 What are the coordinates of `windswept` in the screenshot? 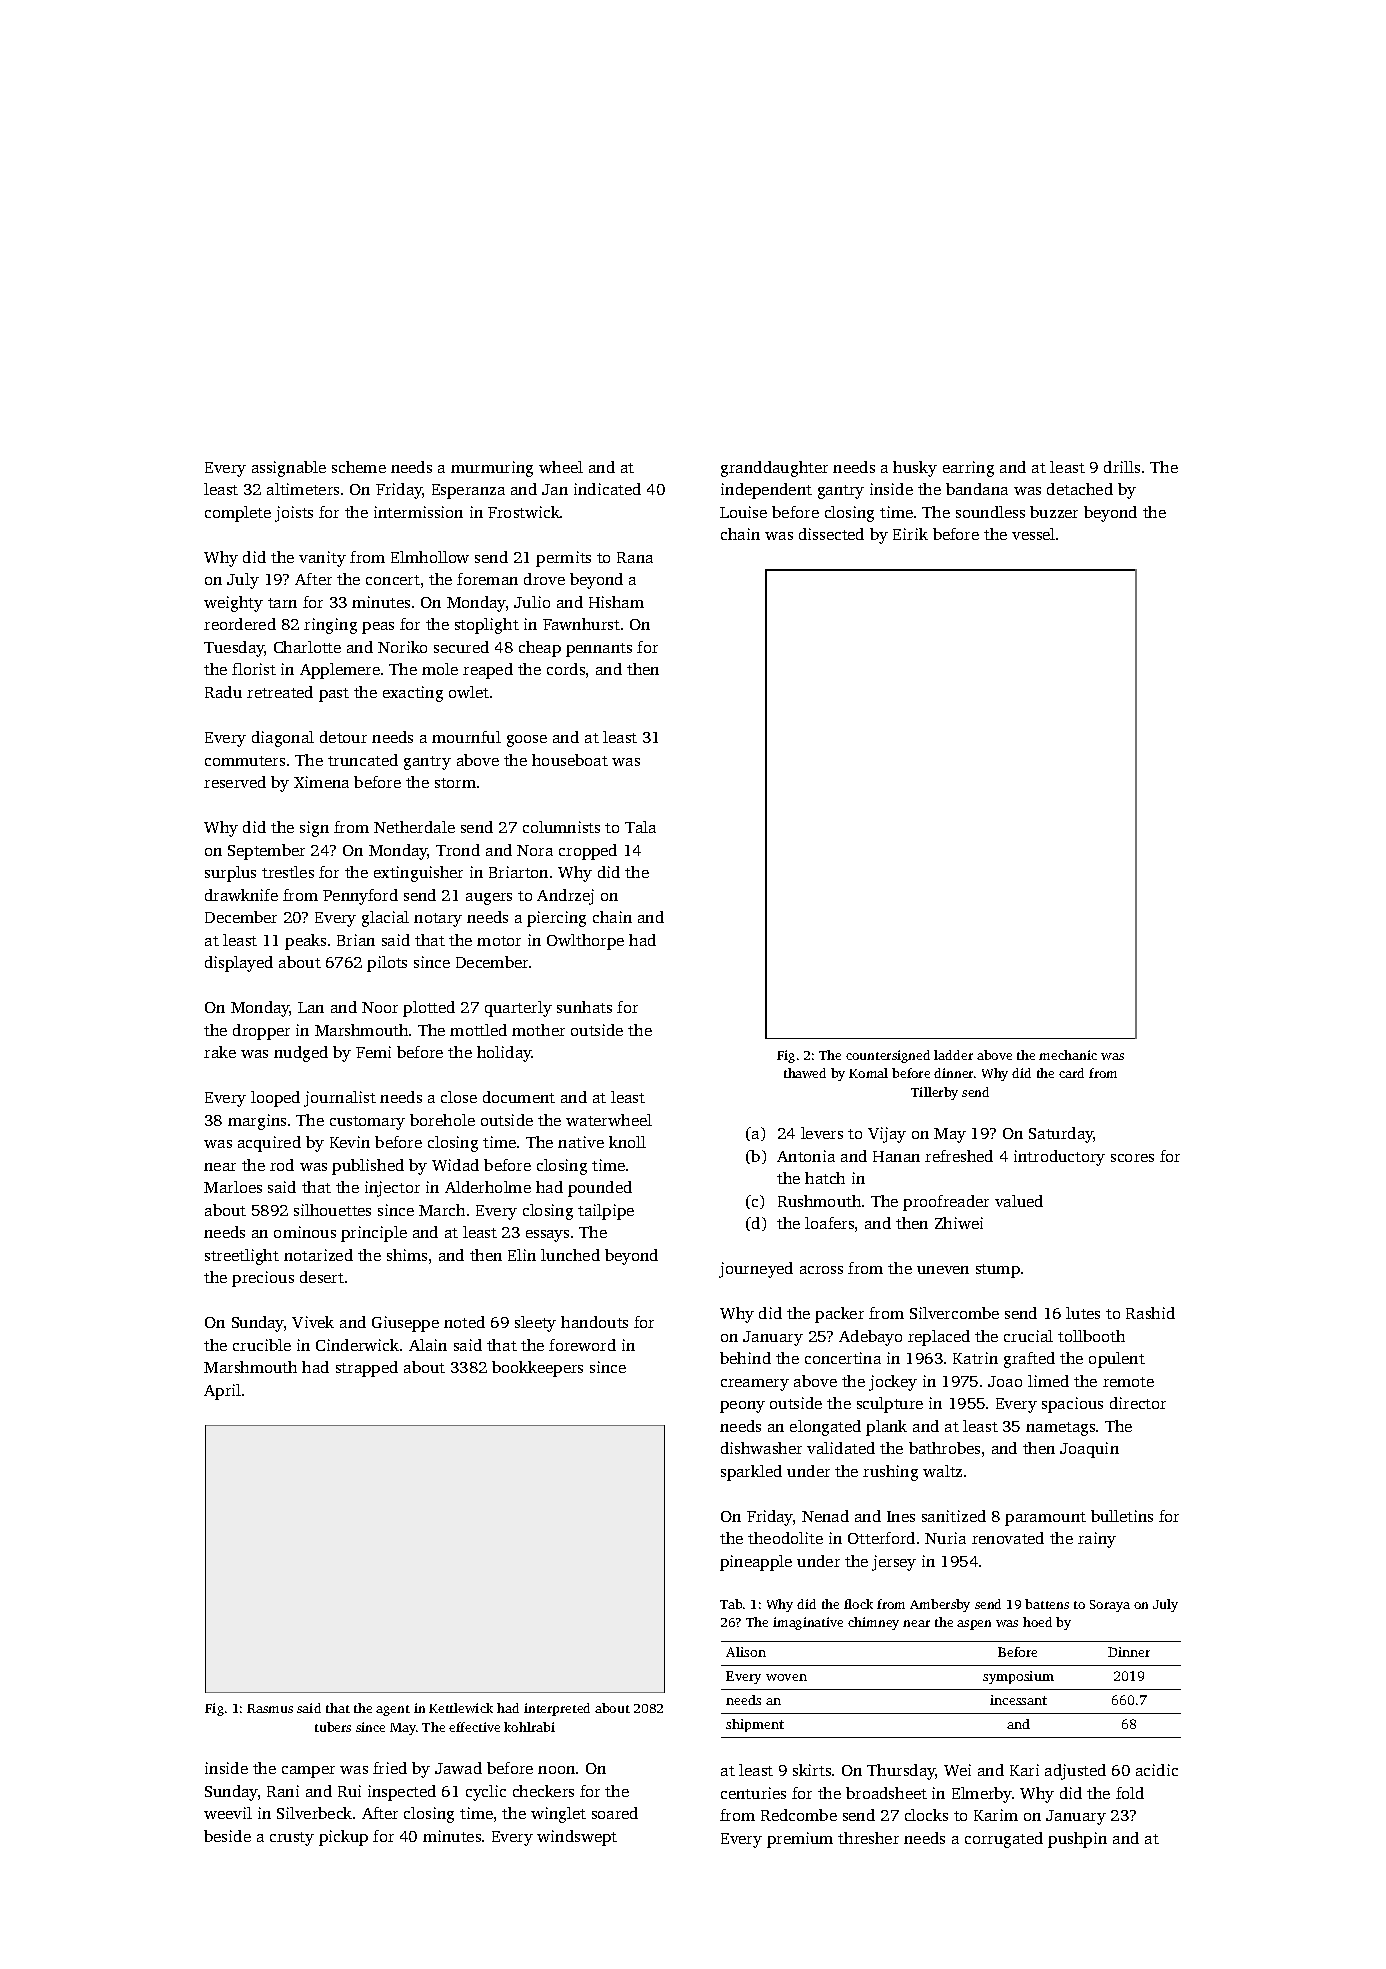 It's located at (577, 1838).
